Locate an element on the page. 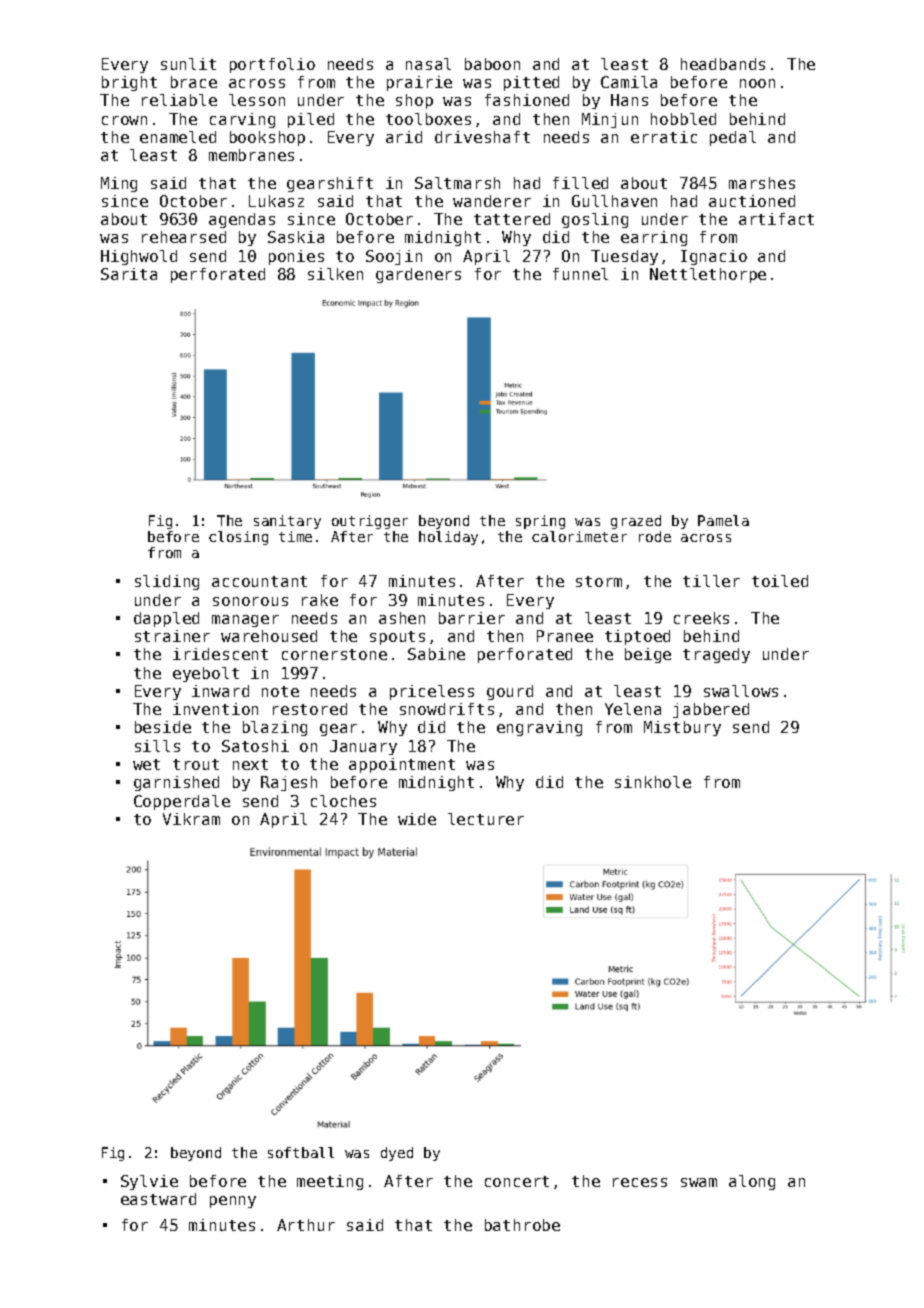 The width and height of the image is (924, 1308). sinkhole is located at coordinates (653, 782).
